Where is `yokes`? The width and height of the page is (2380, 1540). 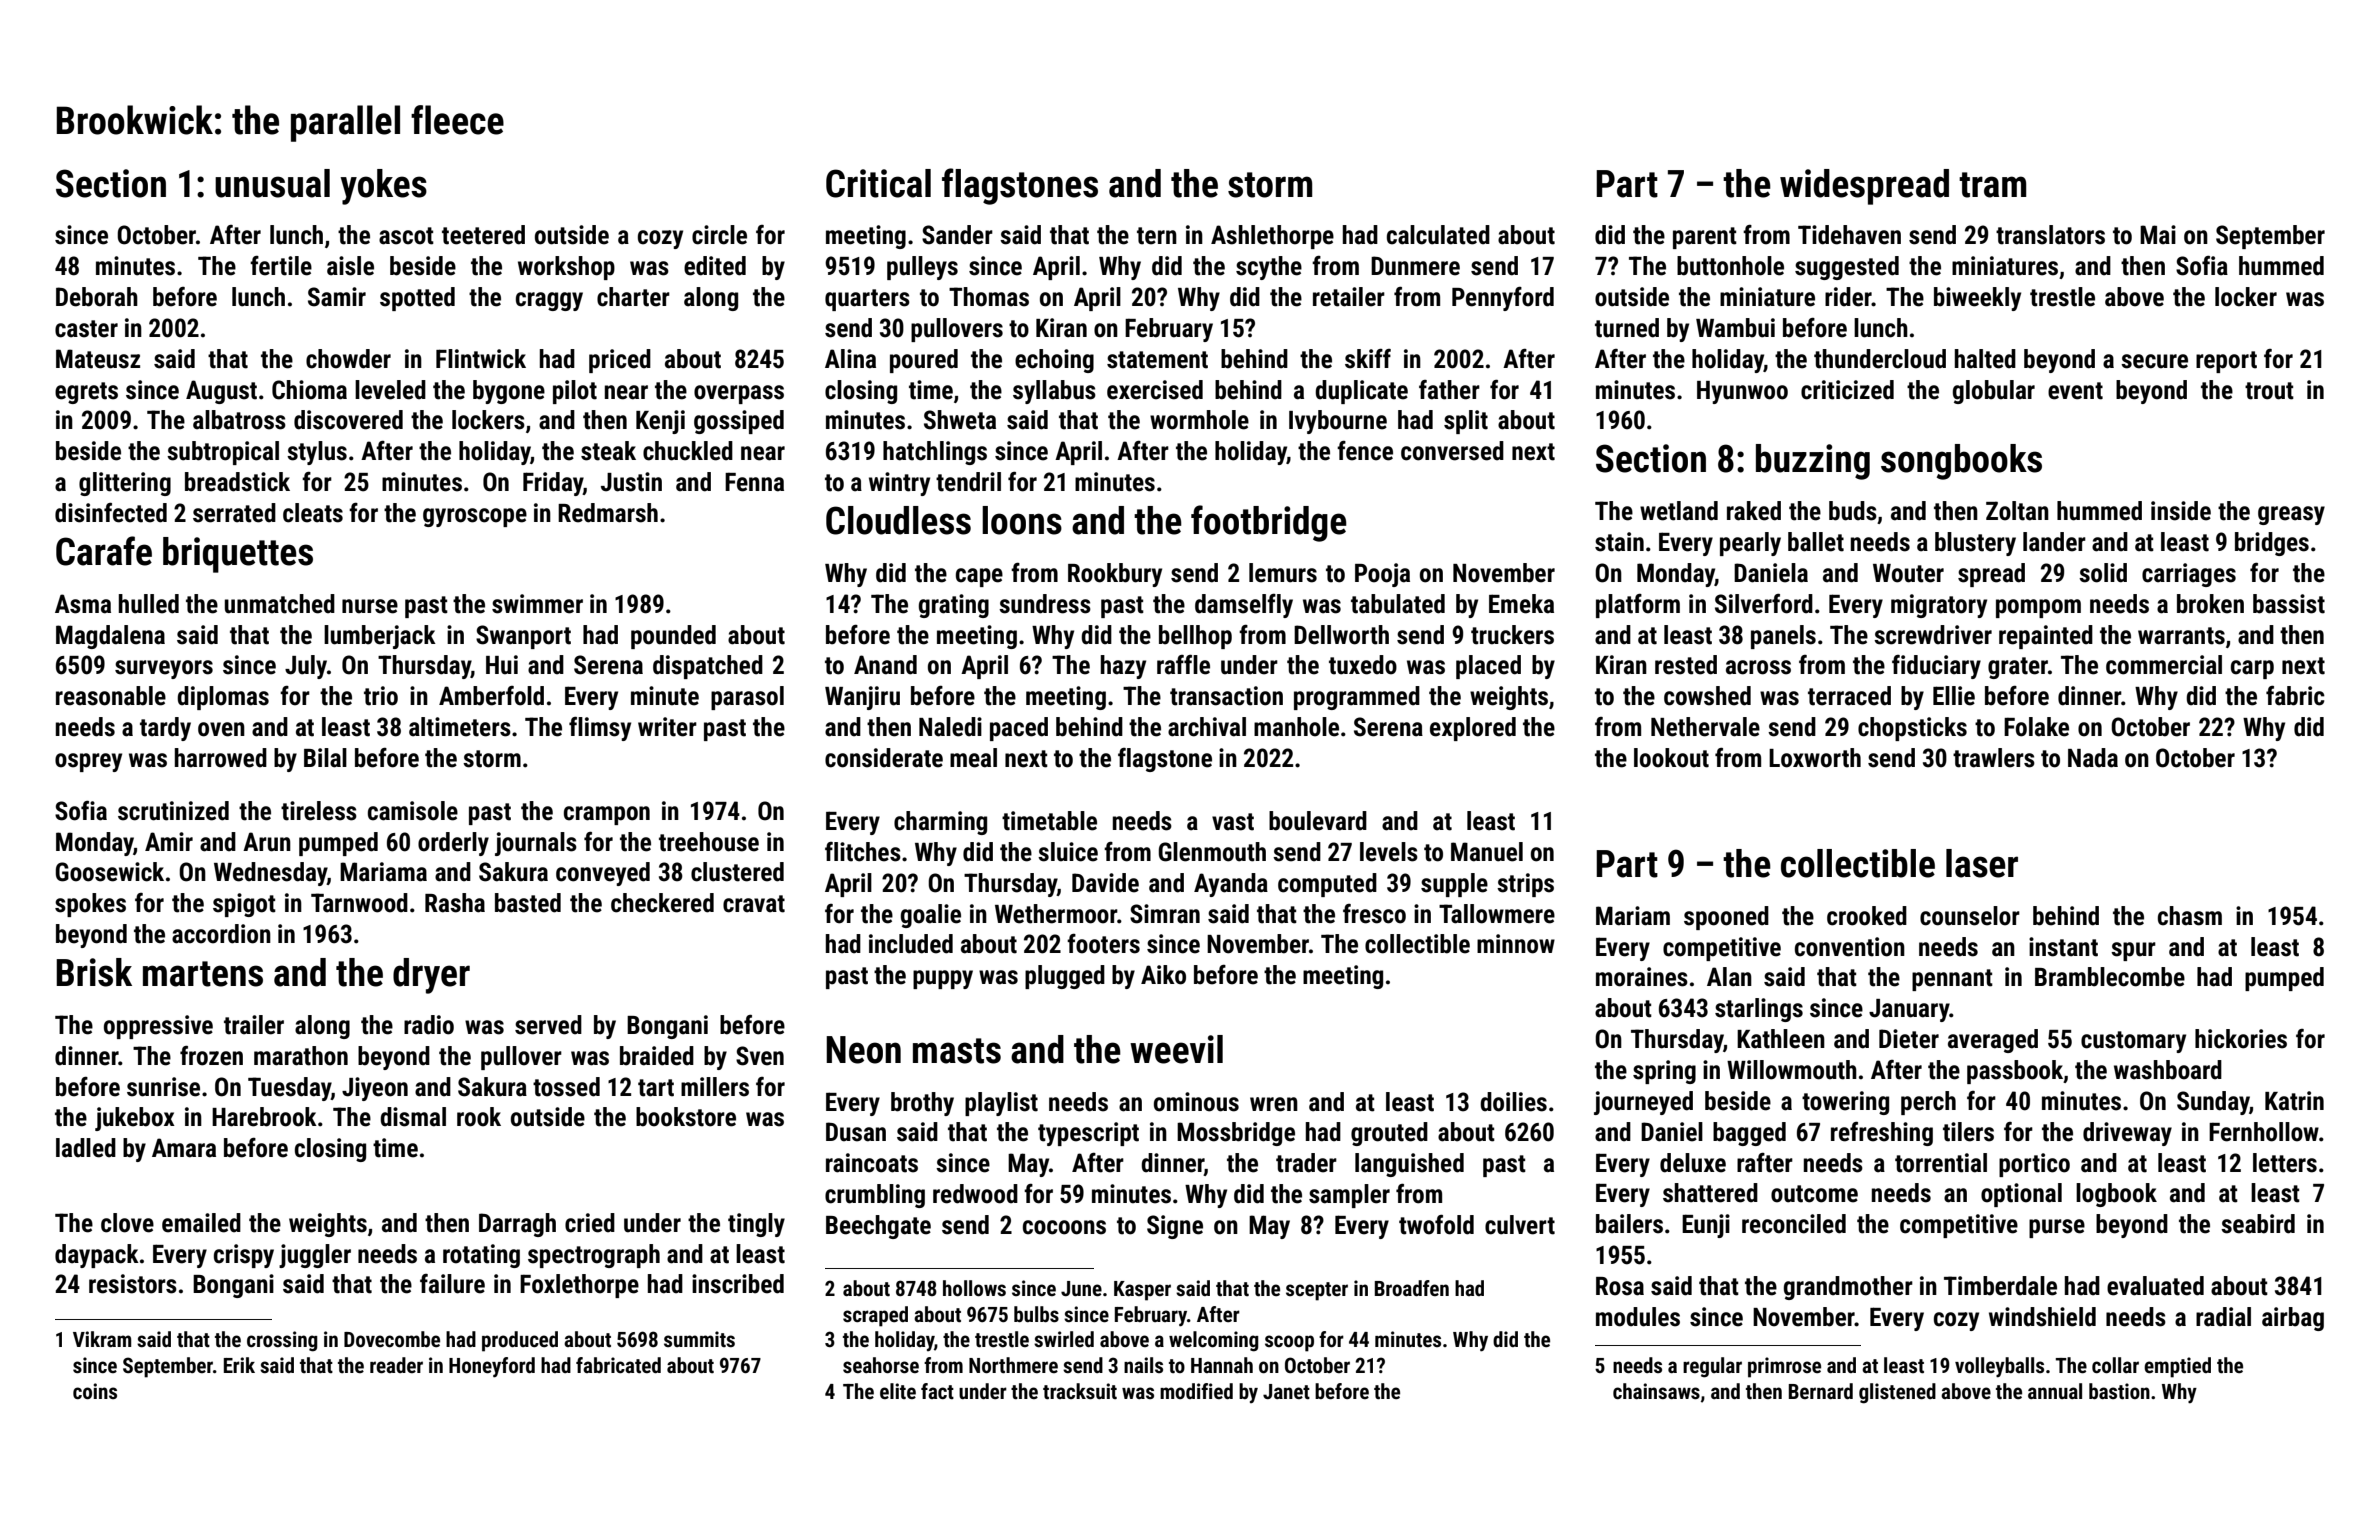 yokes is located at coordinates (383, 187).
